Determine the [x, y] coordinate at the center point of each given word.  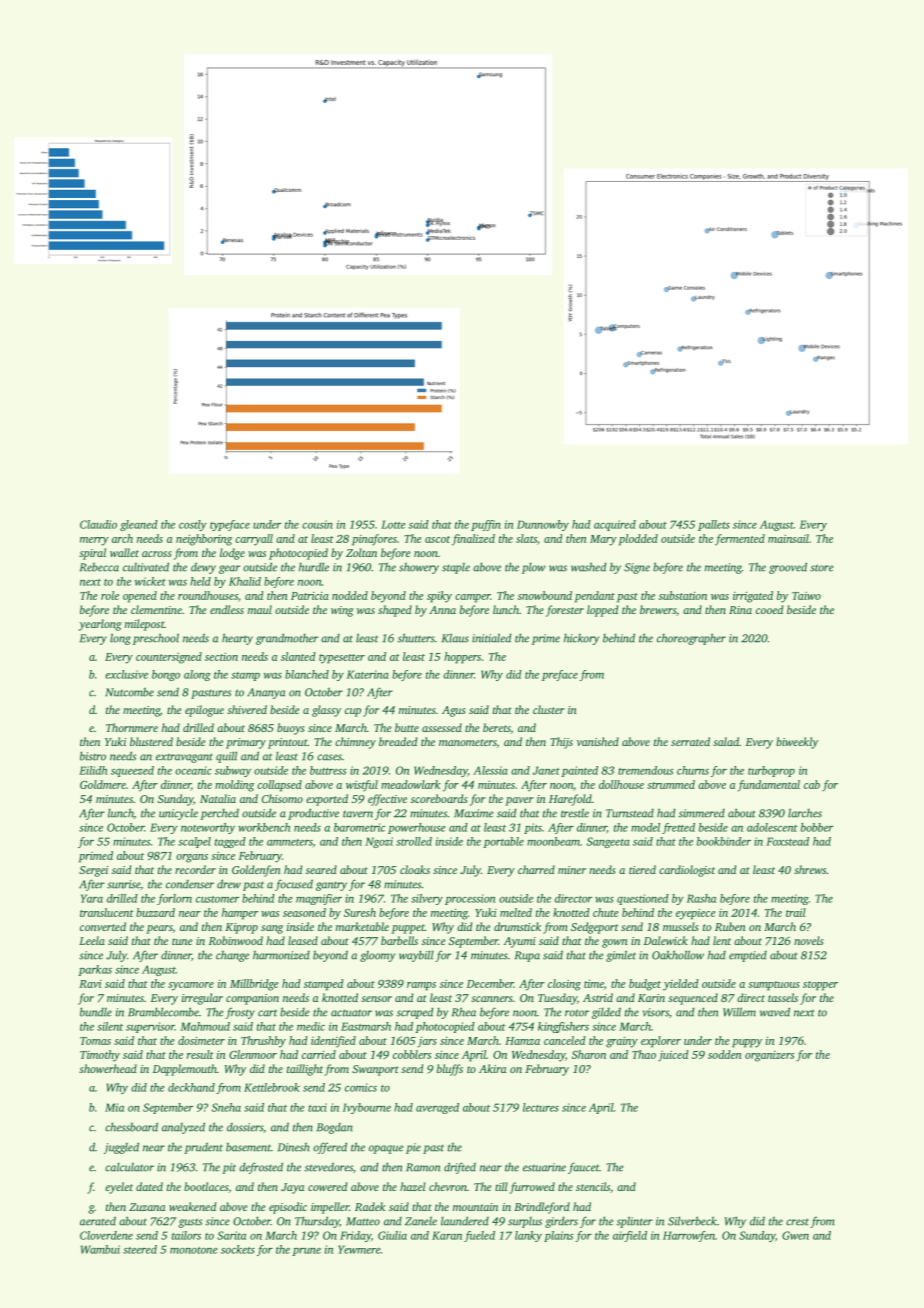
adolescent [772, 827]
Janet [546, 770]
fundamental [768, 786]
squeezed [132, 771]
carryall [254, 540]
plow [534, 568]
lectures [541, 1107]
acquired [615, 525]
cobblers [412, 1054]
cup [353, 712]
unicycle [178, 814]
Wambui [100, 1249]
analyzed [183, 1128]
